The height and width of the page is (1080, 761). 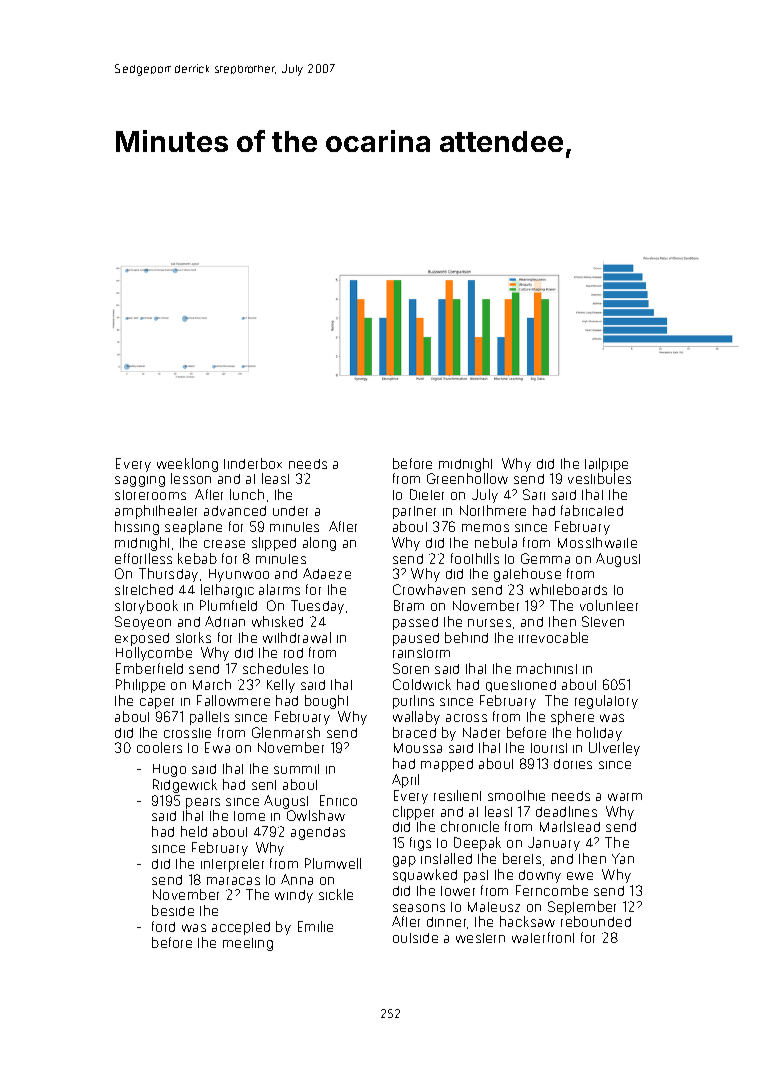 I want to click on partner, so click(x=414, y=512).
